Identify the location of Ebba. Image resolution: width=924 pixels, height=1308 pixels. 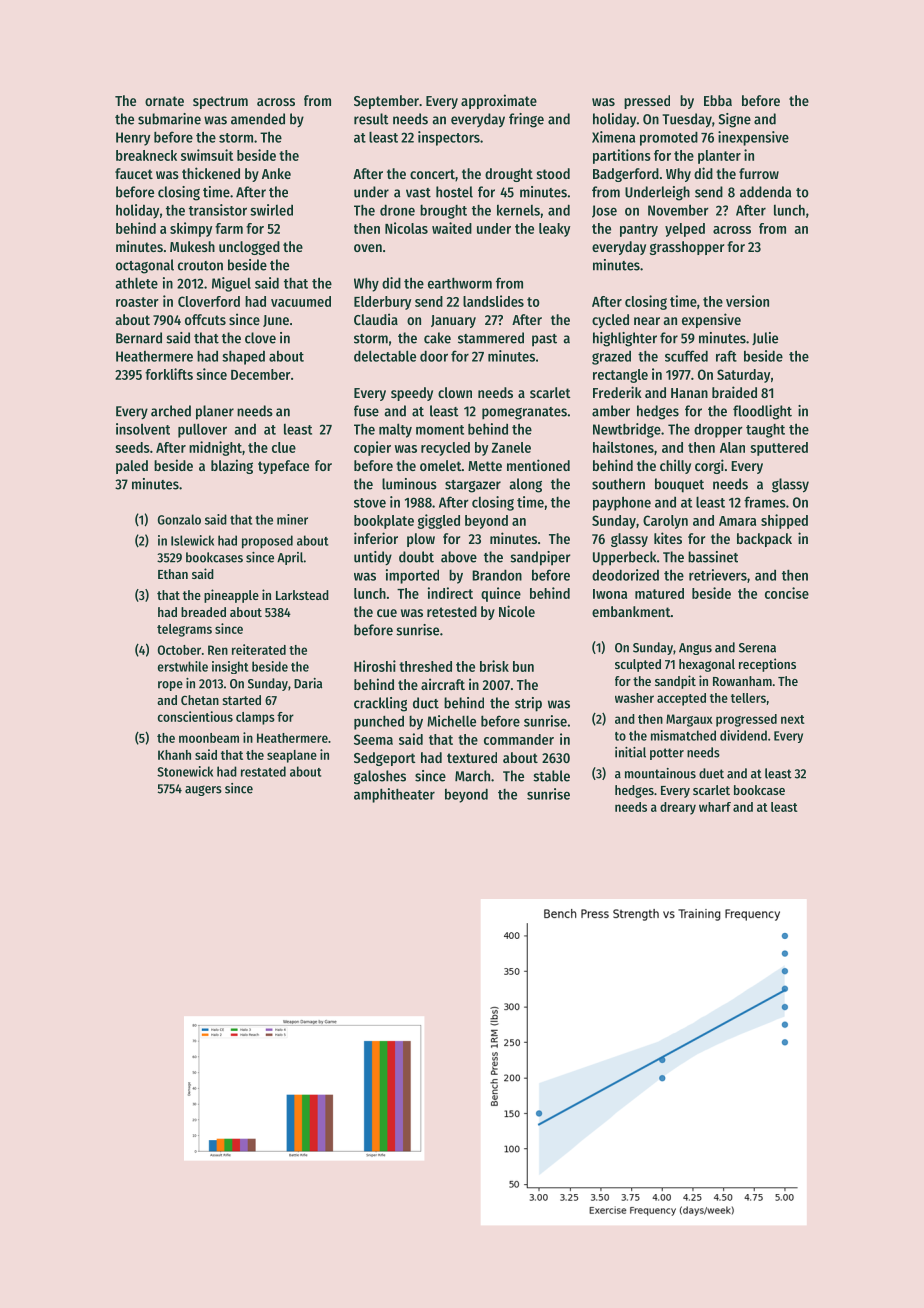
(718, 100).
